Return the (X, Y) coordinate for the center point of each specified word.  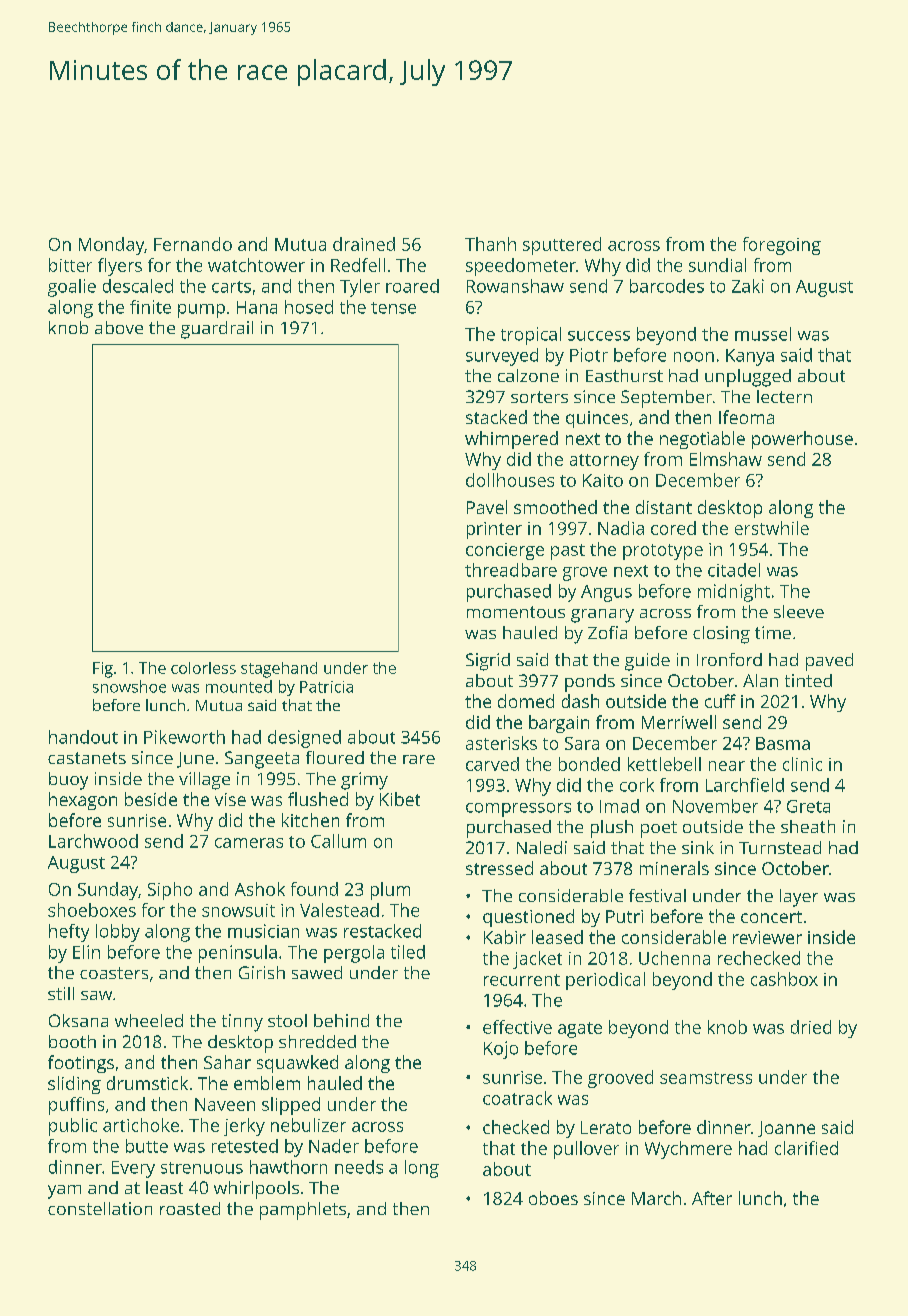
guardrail (217, 330)
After (712, 1198)
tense (393, 308)
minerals (674, 868)
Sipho (170, 891)
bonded (589, 764)
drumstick (147, 1083)
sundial (717, 265)
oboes (553, 1198)
